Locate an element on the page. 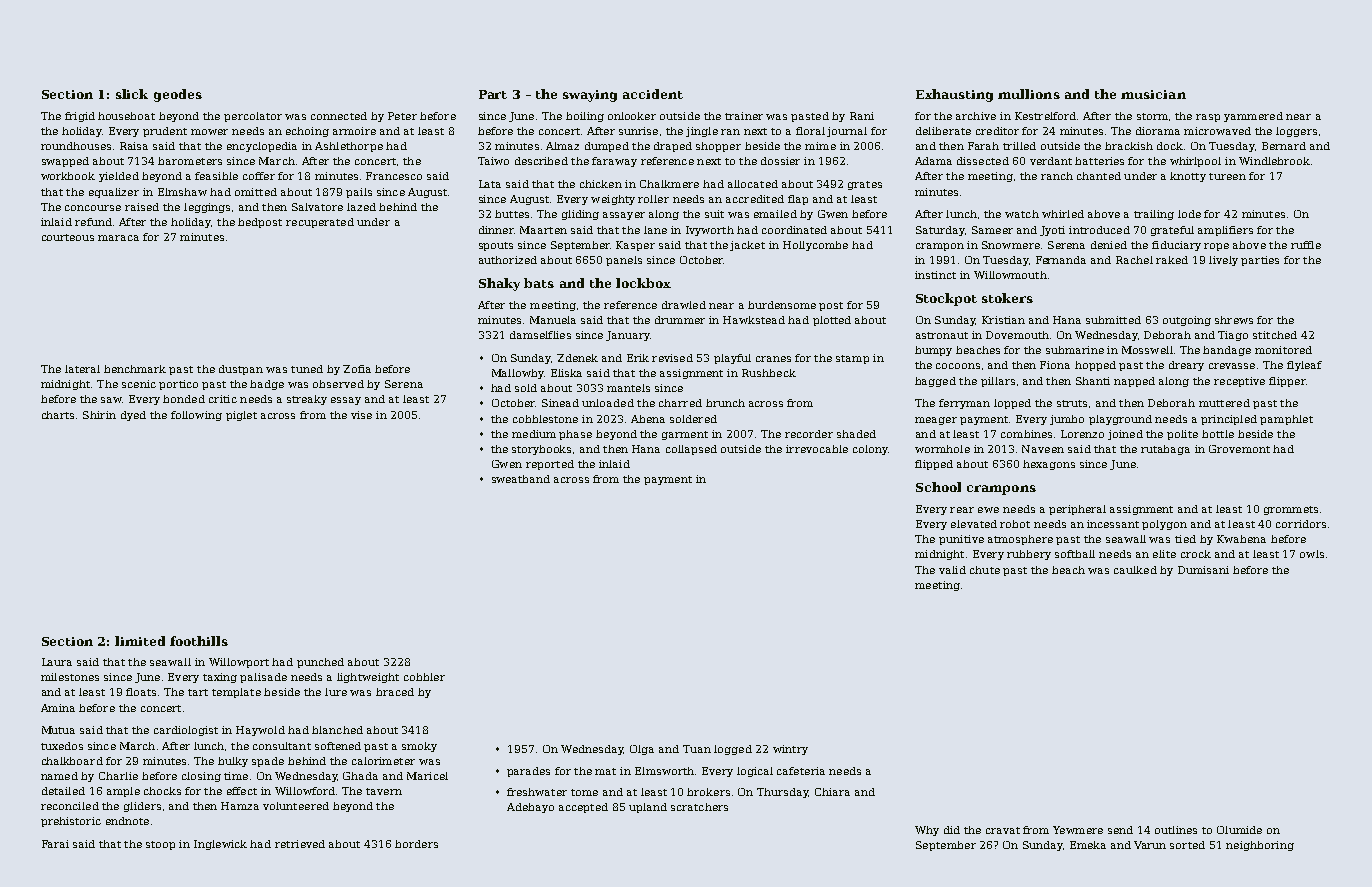 The height and width of the page is (887, 1372). Chiara is located at coordinates (832, 792).
